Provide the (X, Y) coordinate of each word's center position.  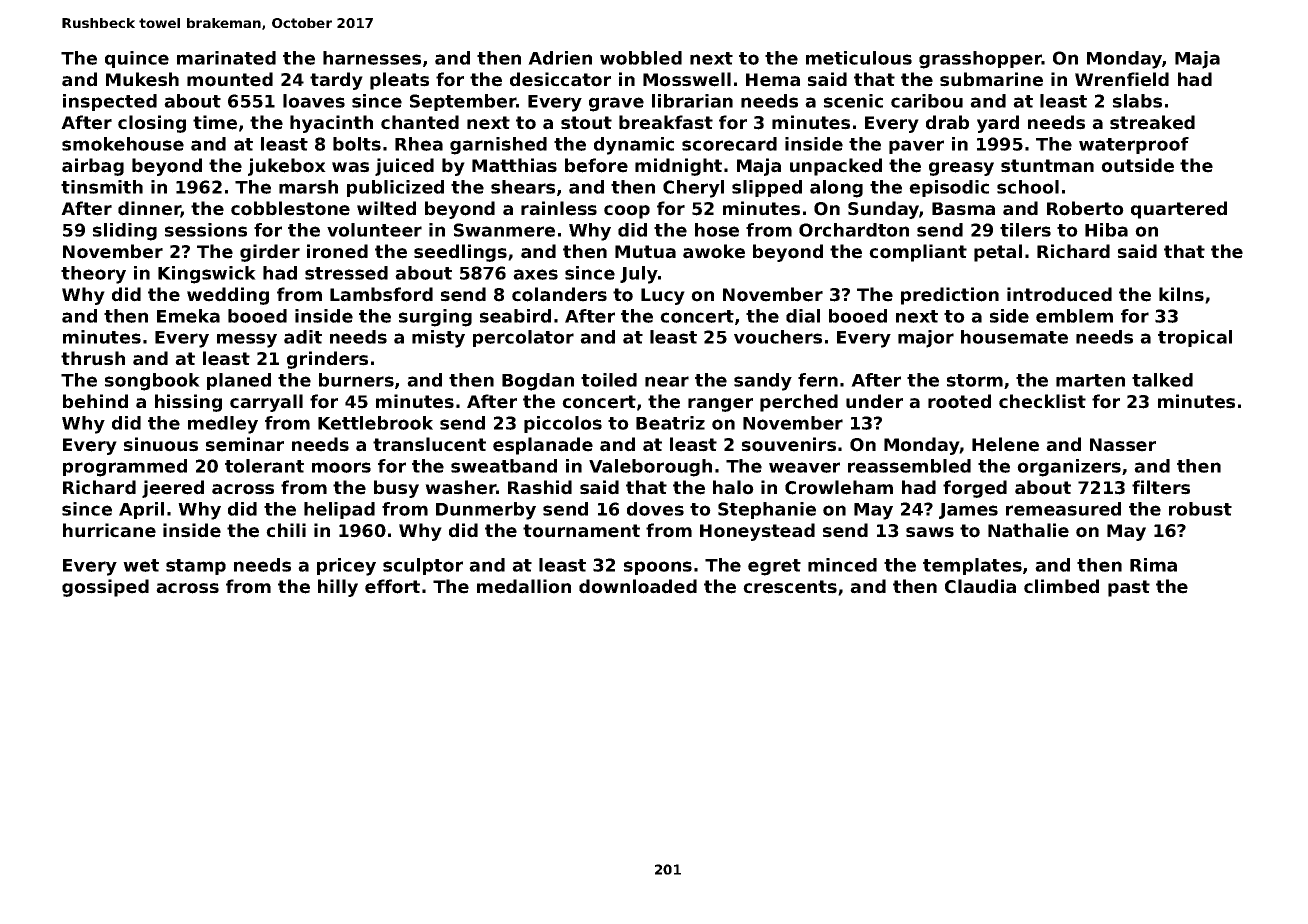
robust (1200, 509)
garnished (498, 146)
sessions (206, 230)
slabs (1137, 101)
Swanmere (504, 230)
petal (998, 253)
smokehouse (123, 144)
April (141, 510)
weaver (804, 467)
